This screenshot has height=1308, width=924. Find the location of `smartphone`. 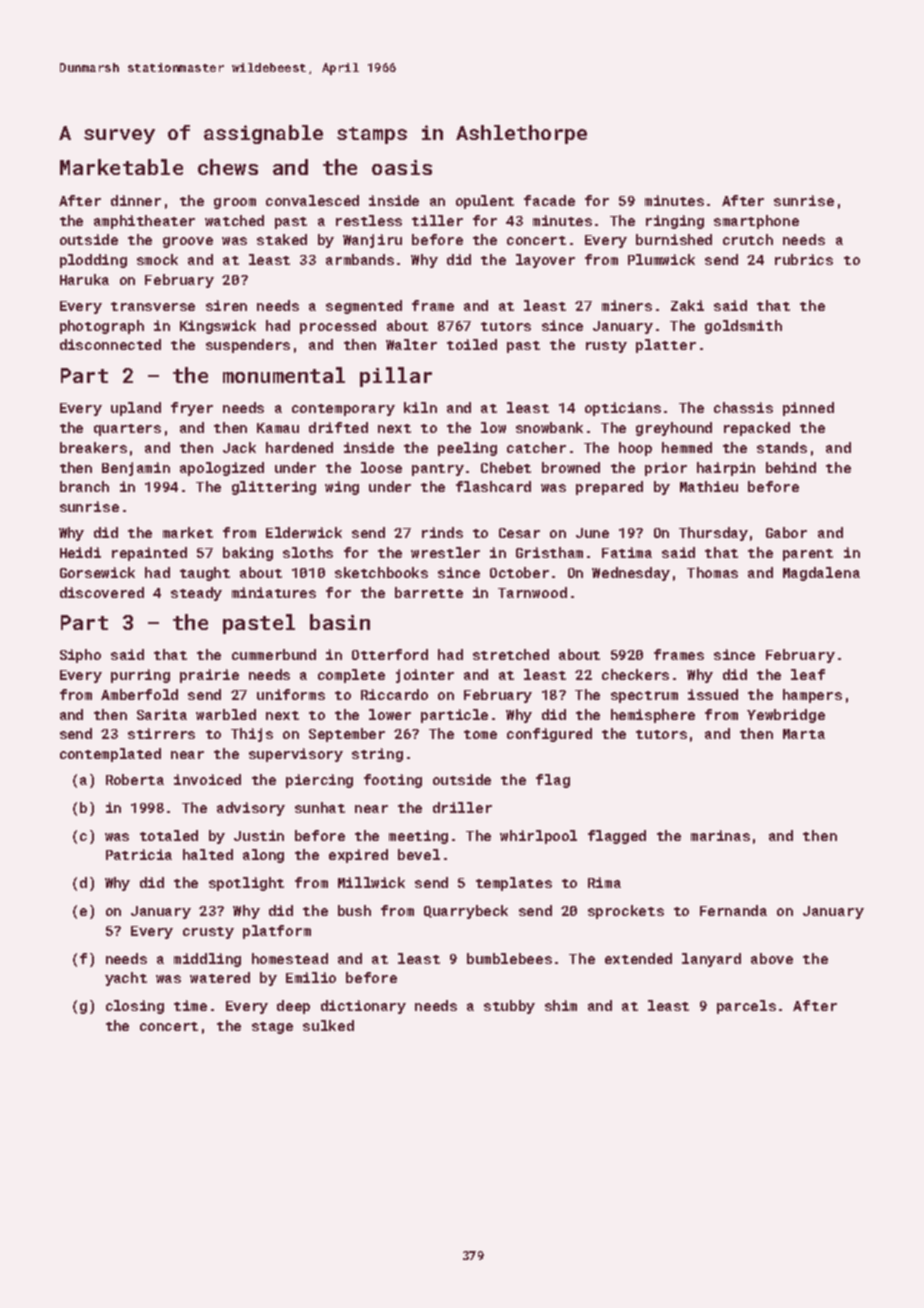

smartphone is located at coordinates (756, 222).
